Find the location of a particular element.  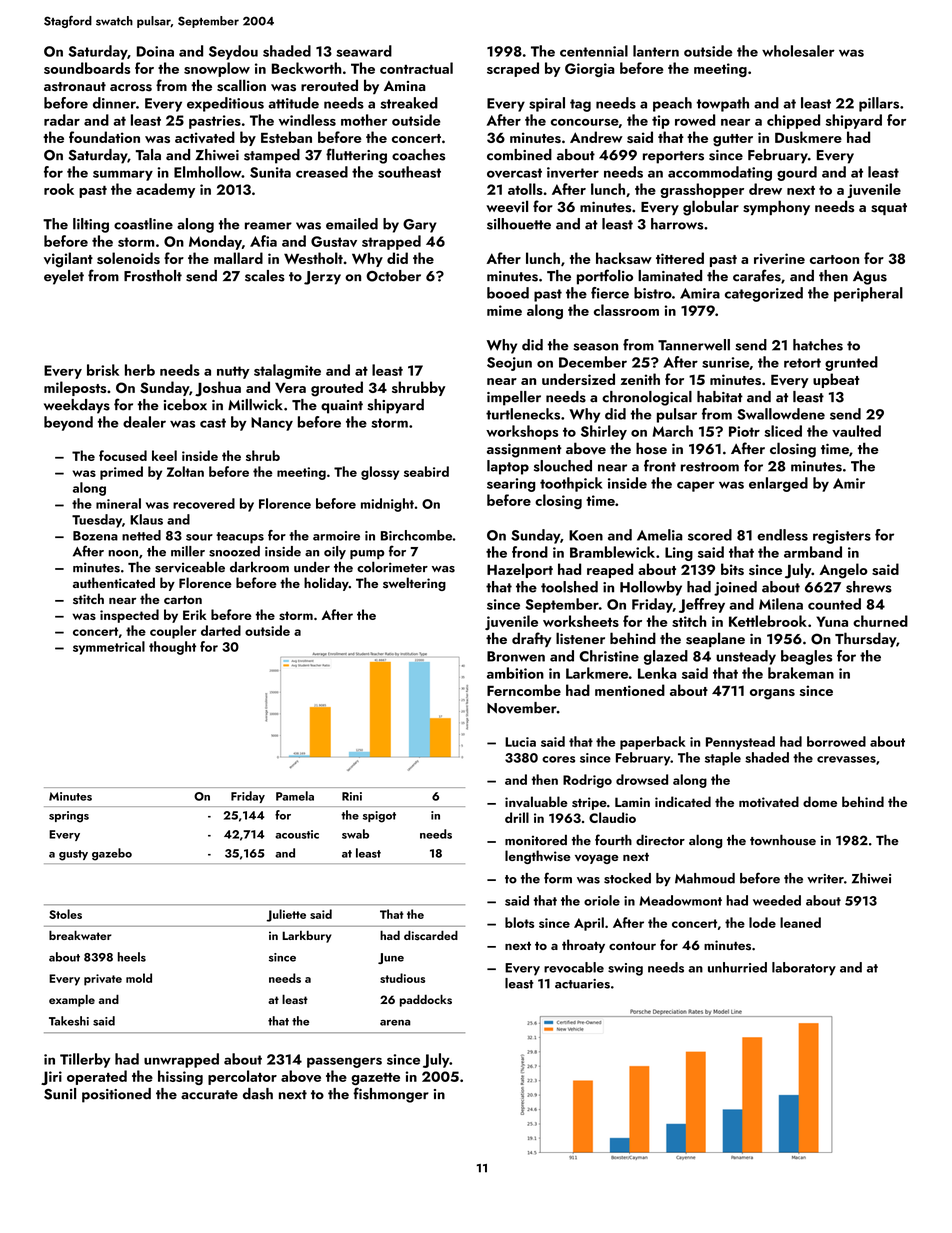

coupler is located at coordinates (173, 632).
